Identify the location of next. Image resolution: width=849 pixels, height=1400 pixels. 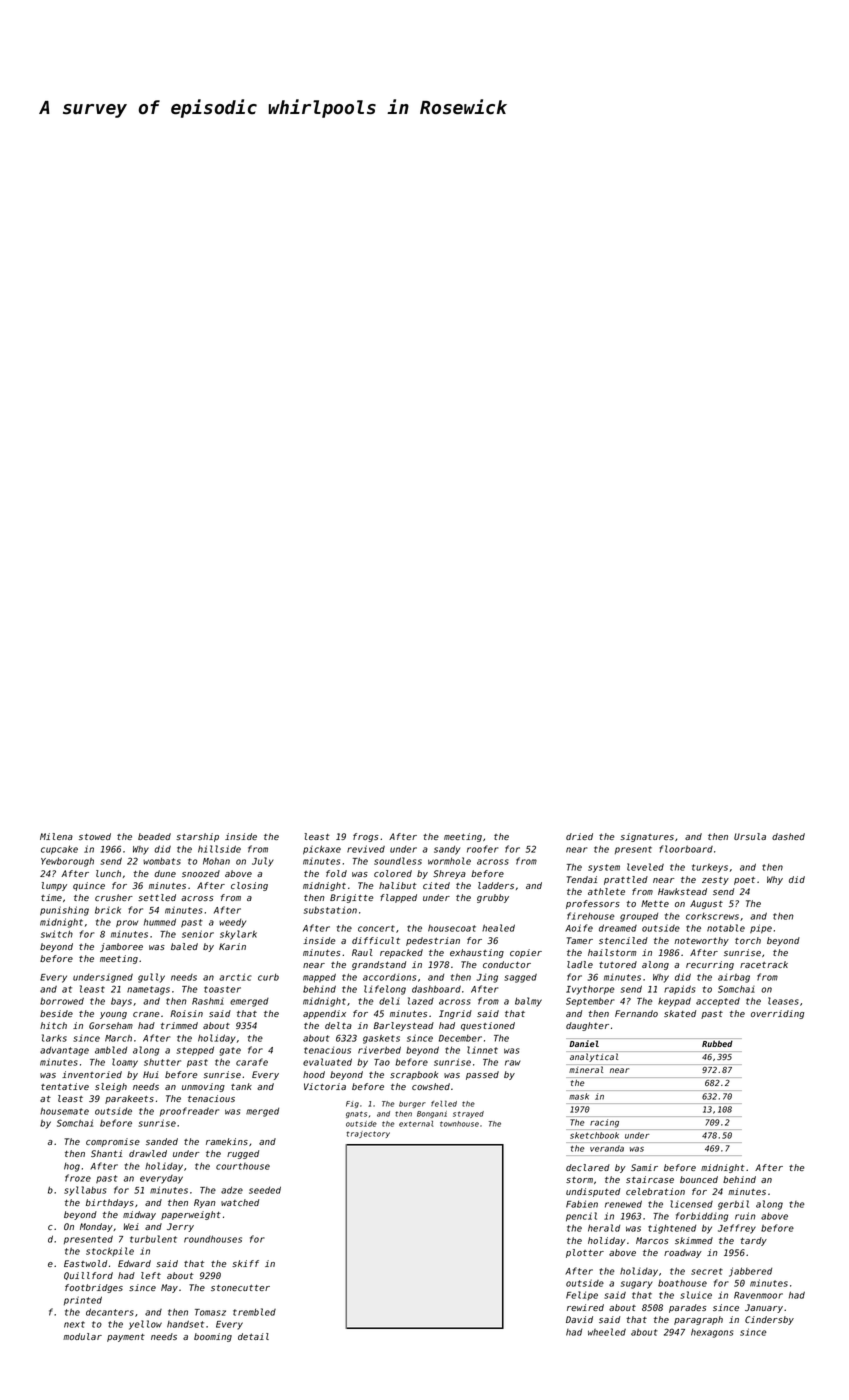
(74, 1324).
